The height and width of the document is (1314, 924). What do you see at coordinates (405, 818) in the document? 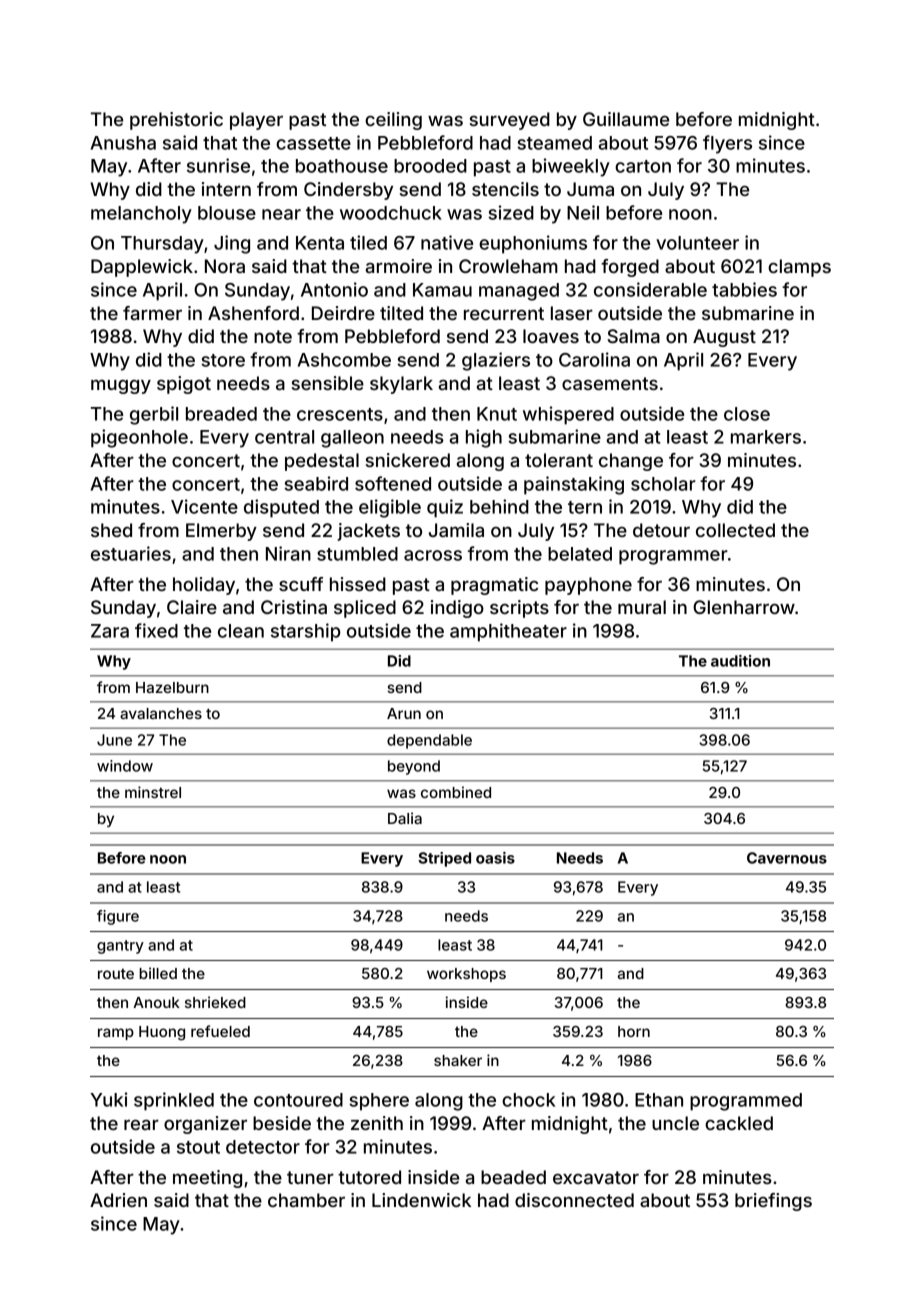
I see `Dalia` at bounding box center [405, 818].
